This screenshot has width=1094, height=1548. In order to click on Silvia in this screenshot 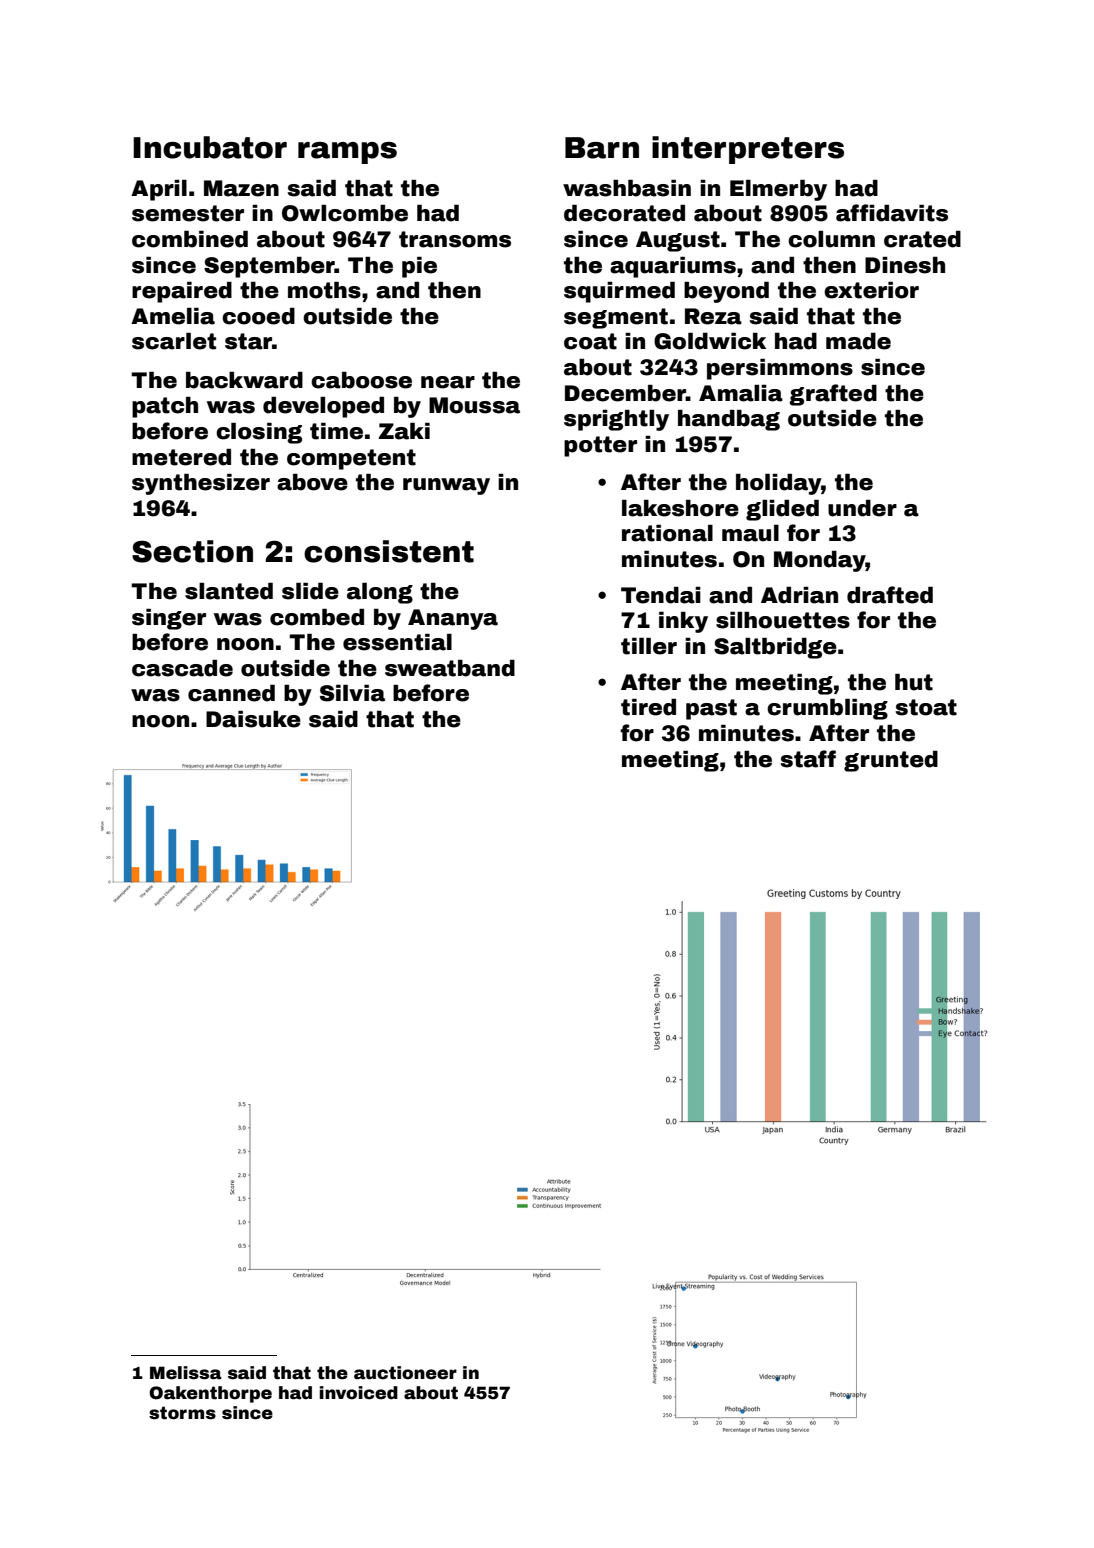, I will do `click(352, 693)`.
